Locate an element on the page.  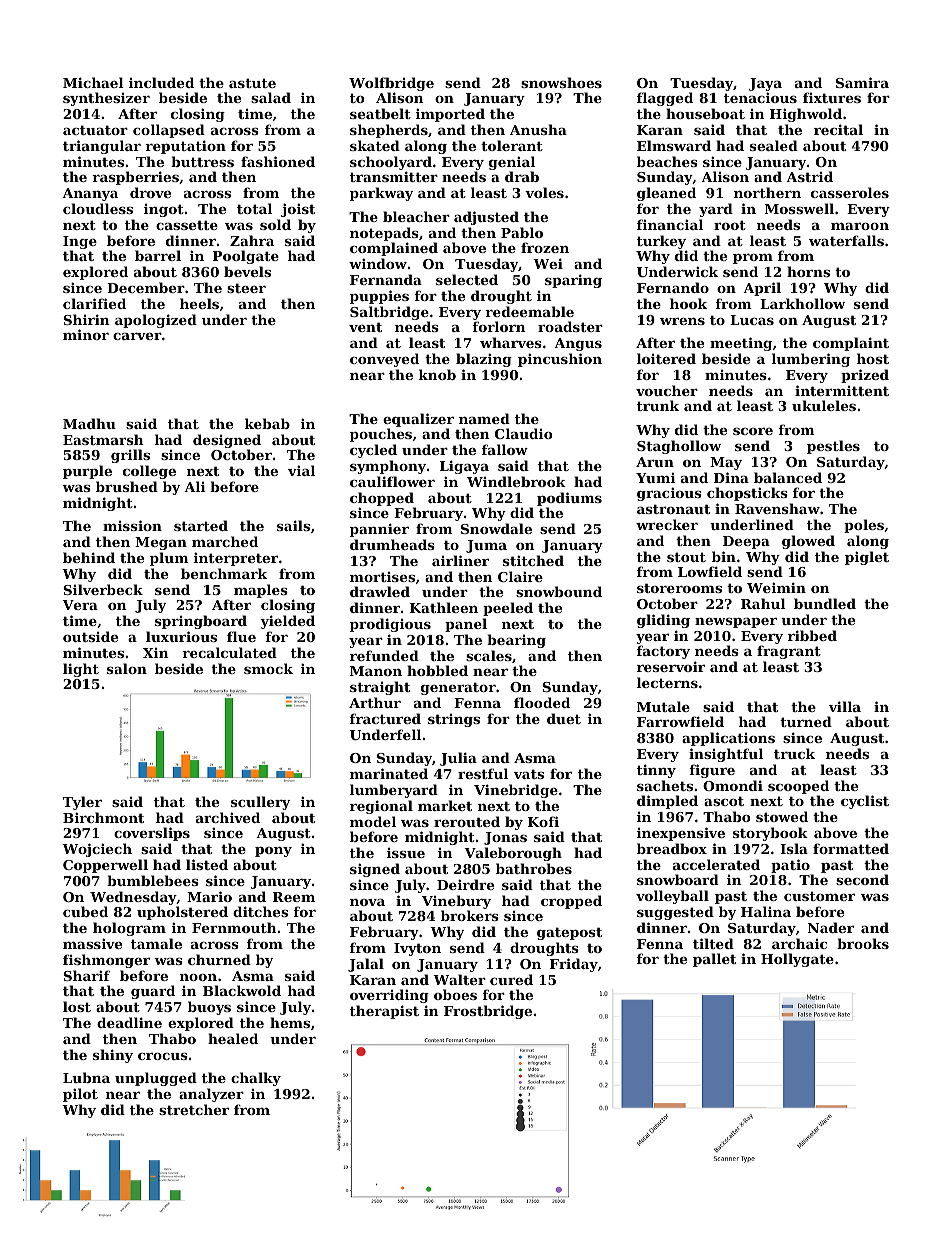
archaic is located at coordinates (799, 943).
